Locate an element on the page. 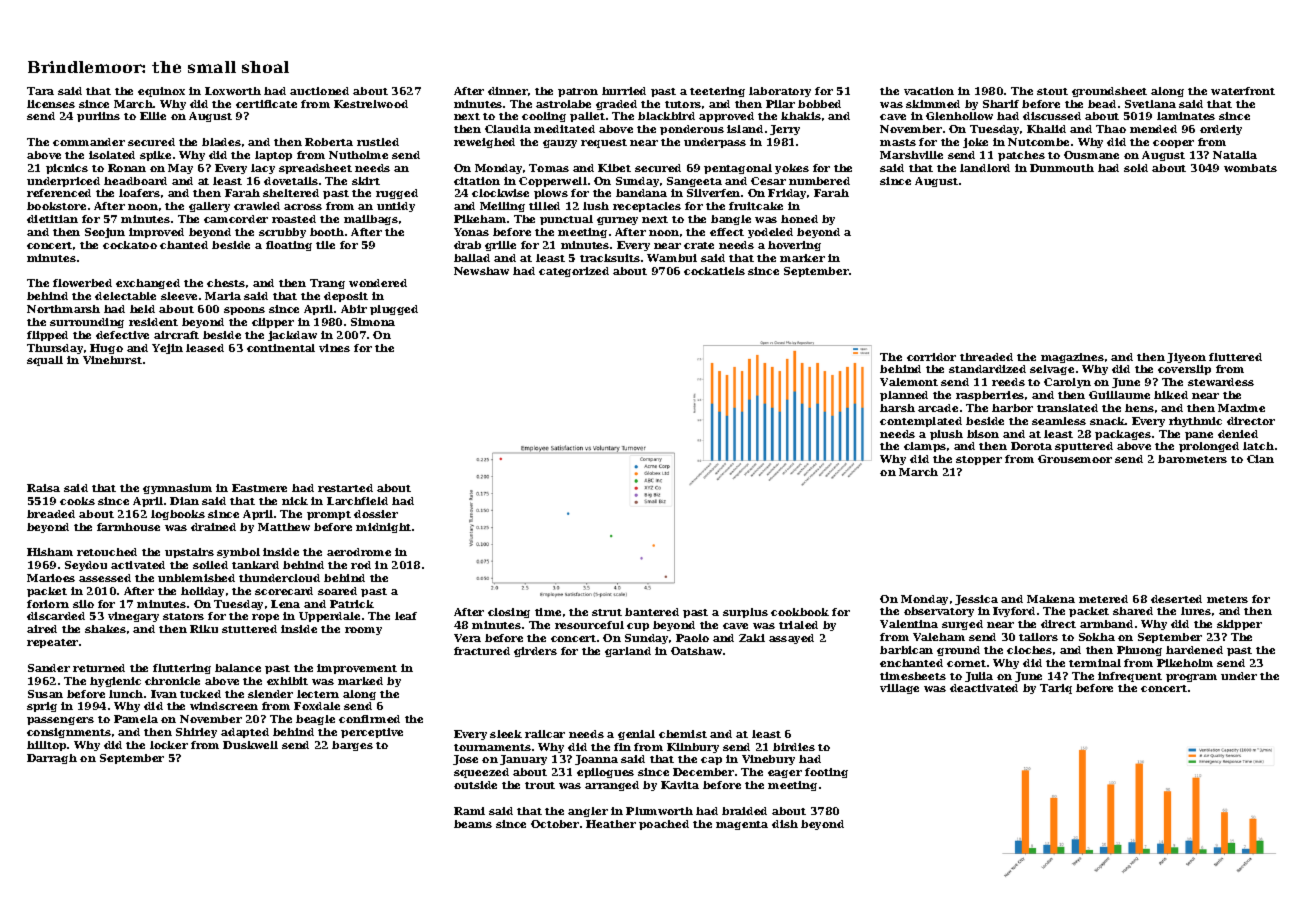 Image resolution: width=1308 pixels, height=924 pixels. harsh is located at coordinates (897, 408).
